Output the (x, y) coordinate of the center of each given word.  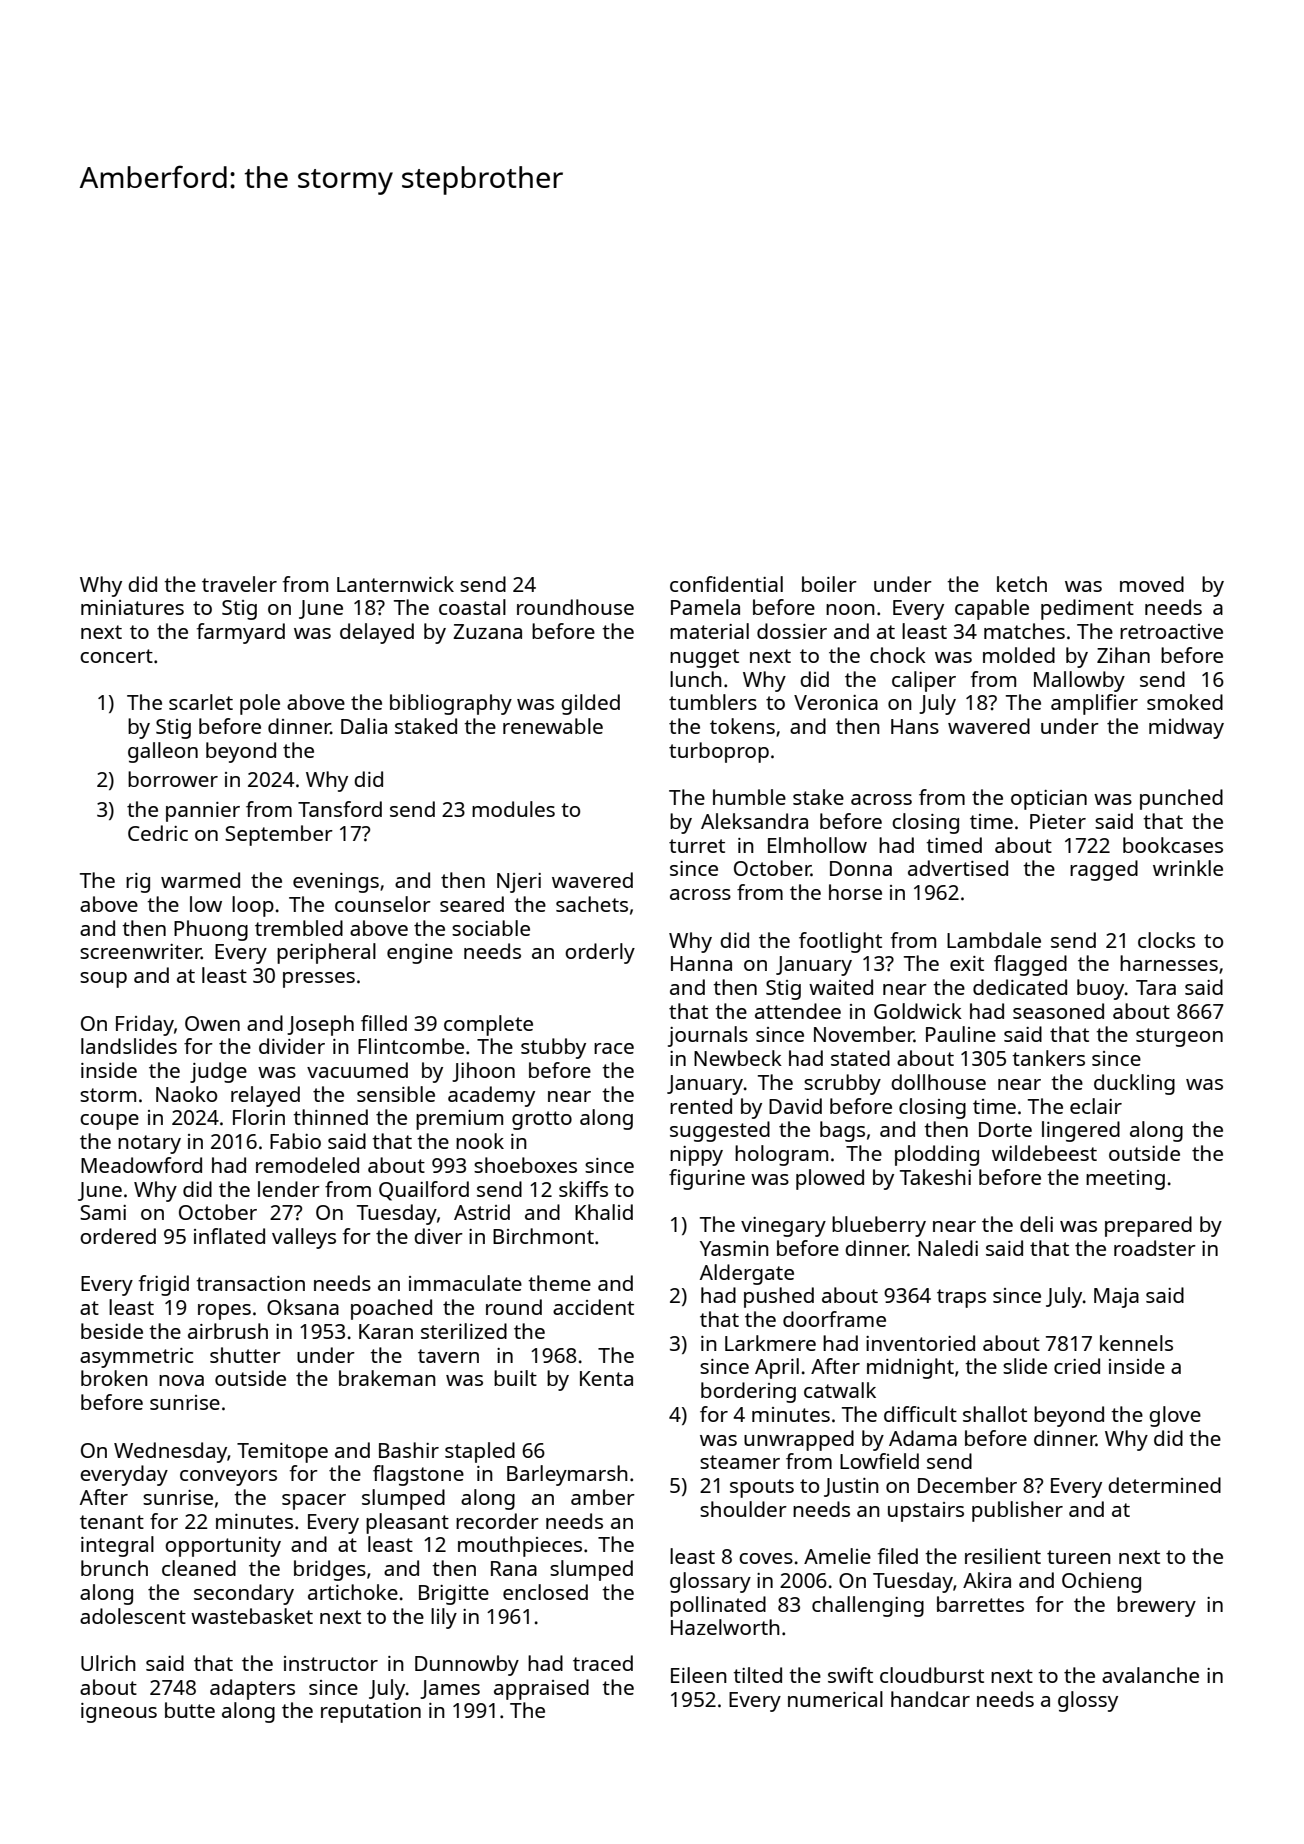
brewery (1156, 1606)
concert (116, 656)
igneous (119, 1713)
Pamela (705, 607)
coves (766, 1558)
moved (1152, 584)
